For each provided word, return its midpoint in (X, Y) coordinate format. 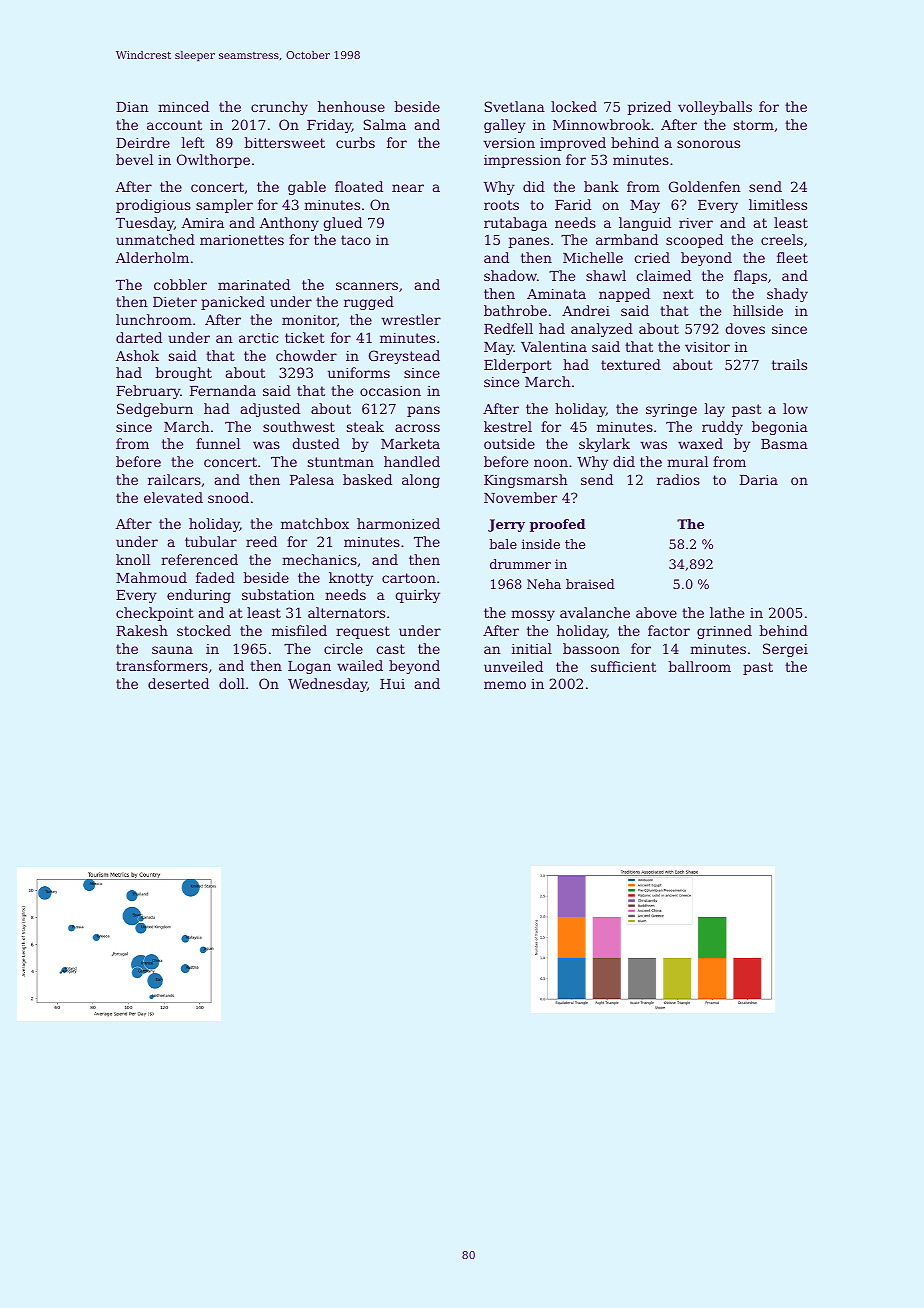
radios (678, 479)
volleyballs (715, 108)
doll (232, 683)
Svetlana (514, 106)
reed (261, 541)
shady (787, 295)
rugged (369, 303)
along (421, 481)
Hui (392, 684)
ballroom (699, 666)
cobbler (180, 284)
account (174, 125)
